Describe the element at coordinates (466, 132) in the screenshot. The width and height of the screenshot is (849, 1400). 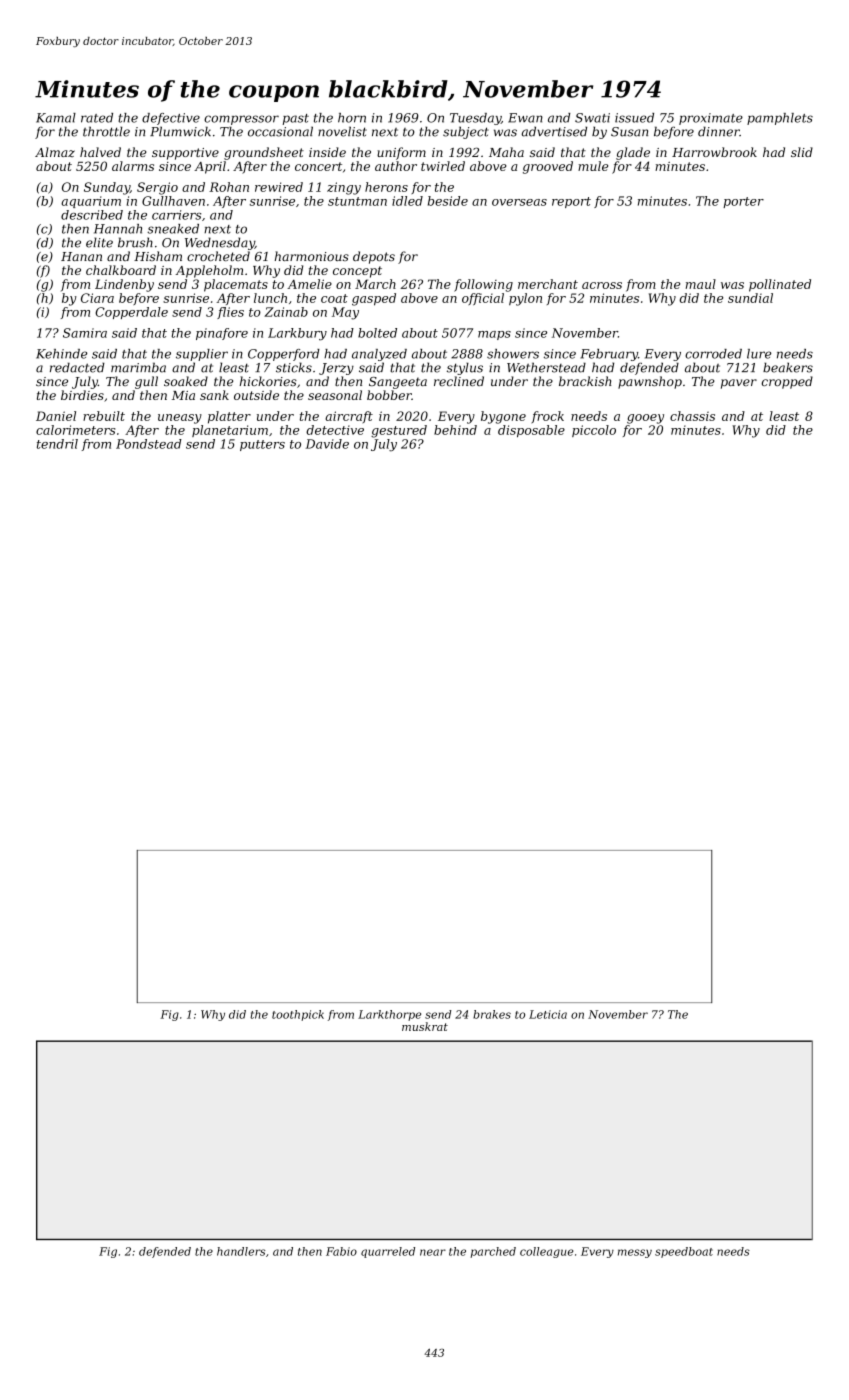
I see `subject` at that location.
